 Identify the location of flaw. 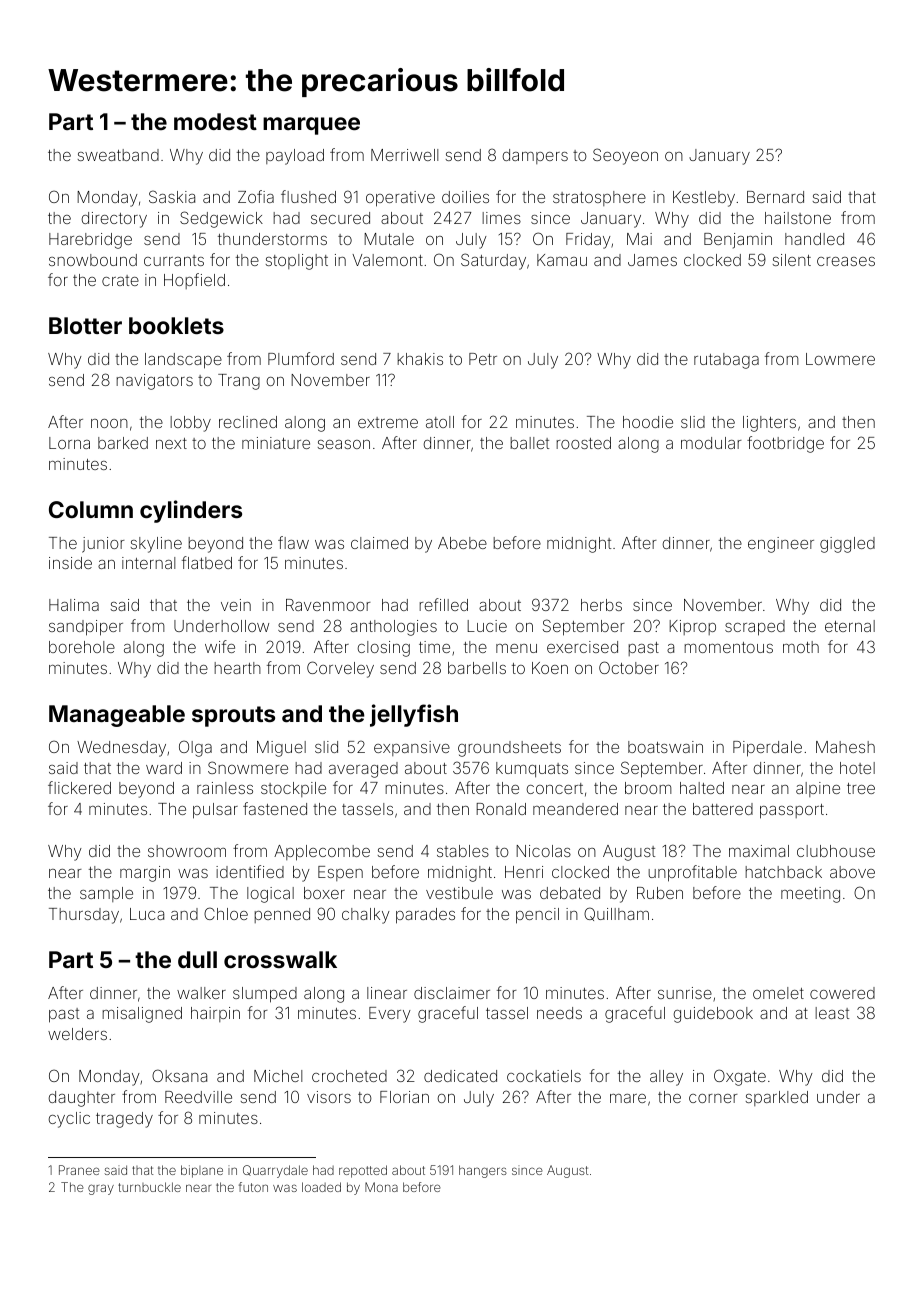
(293, 542).
